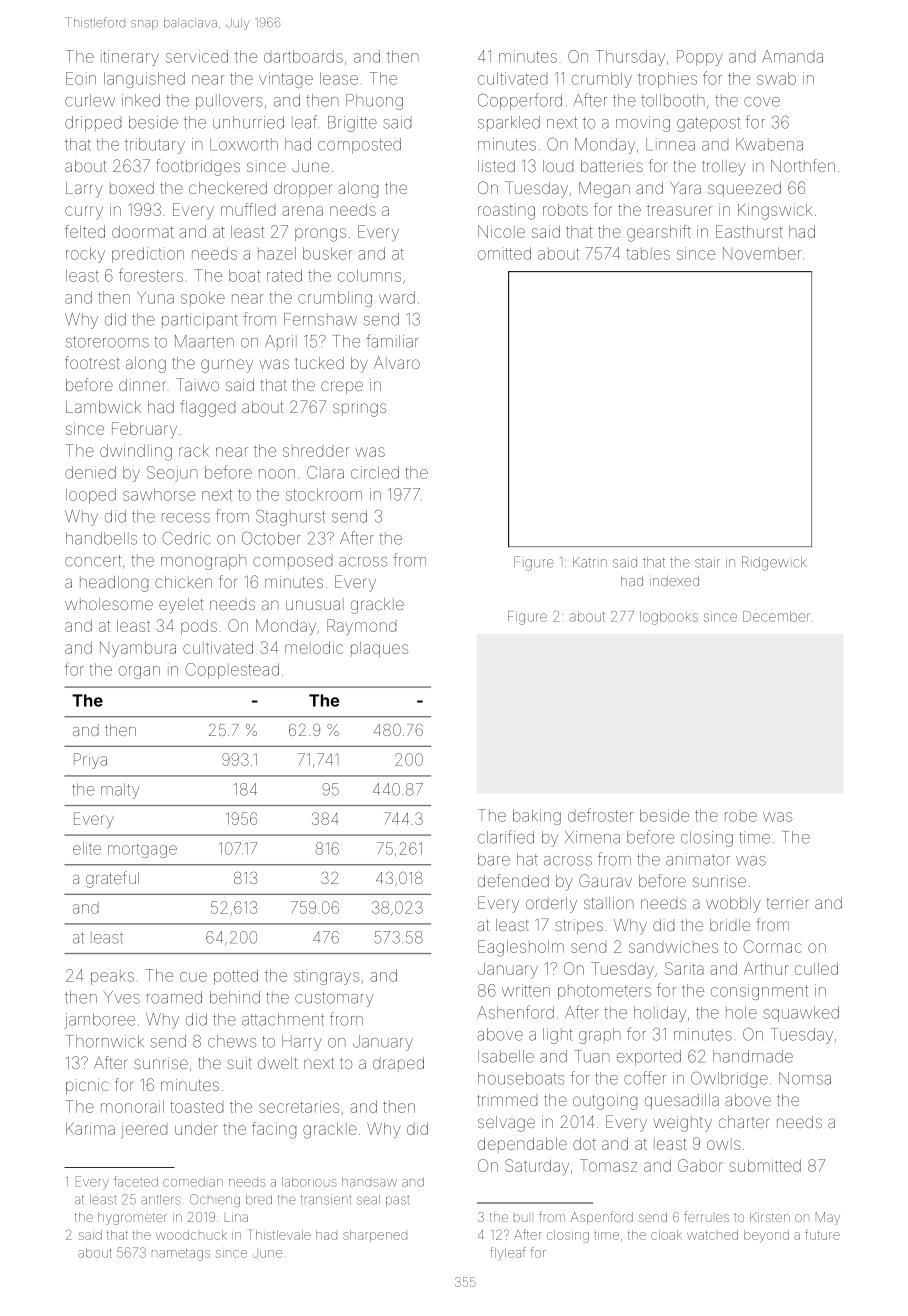 The height and width of the screenshot is (1316, 908). I want to click on pullovers, so click(229, 102).
